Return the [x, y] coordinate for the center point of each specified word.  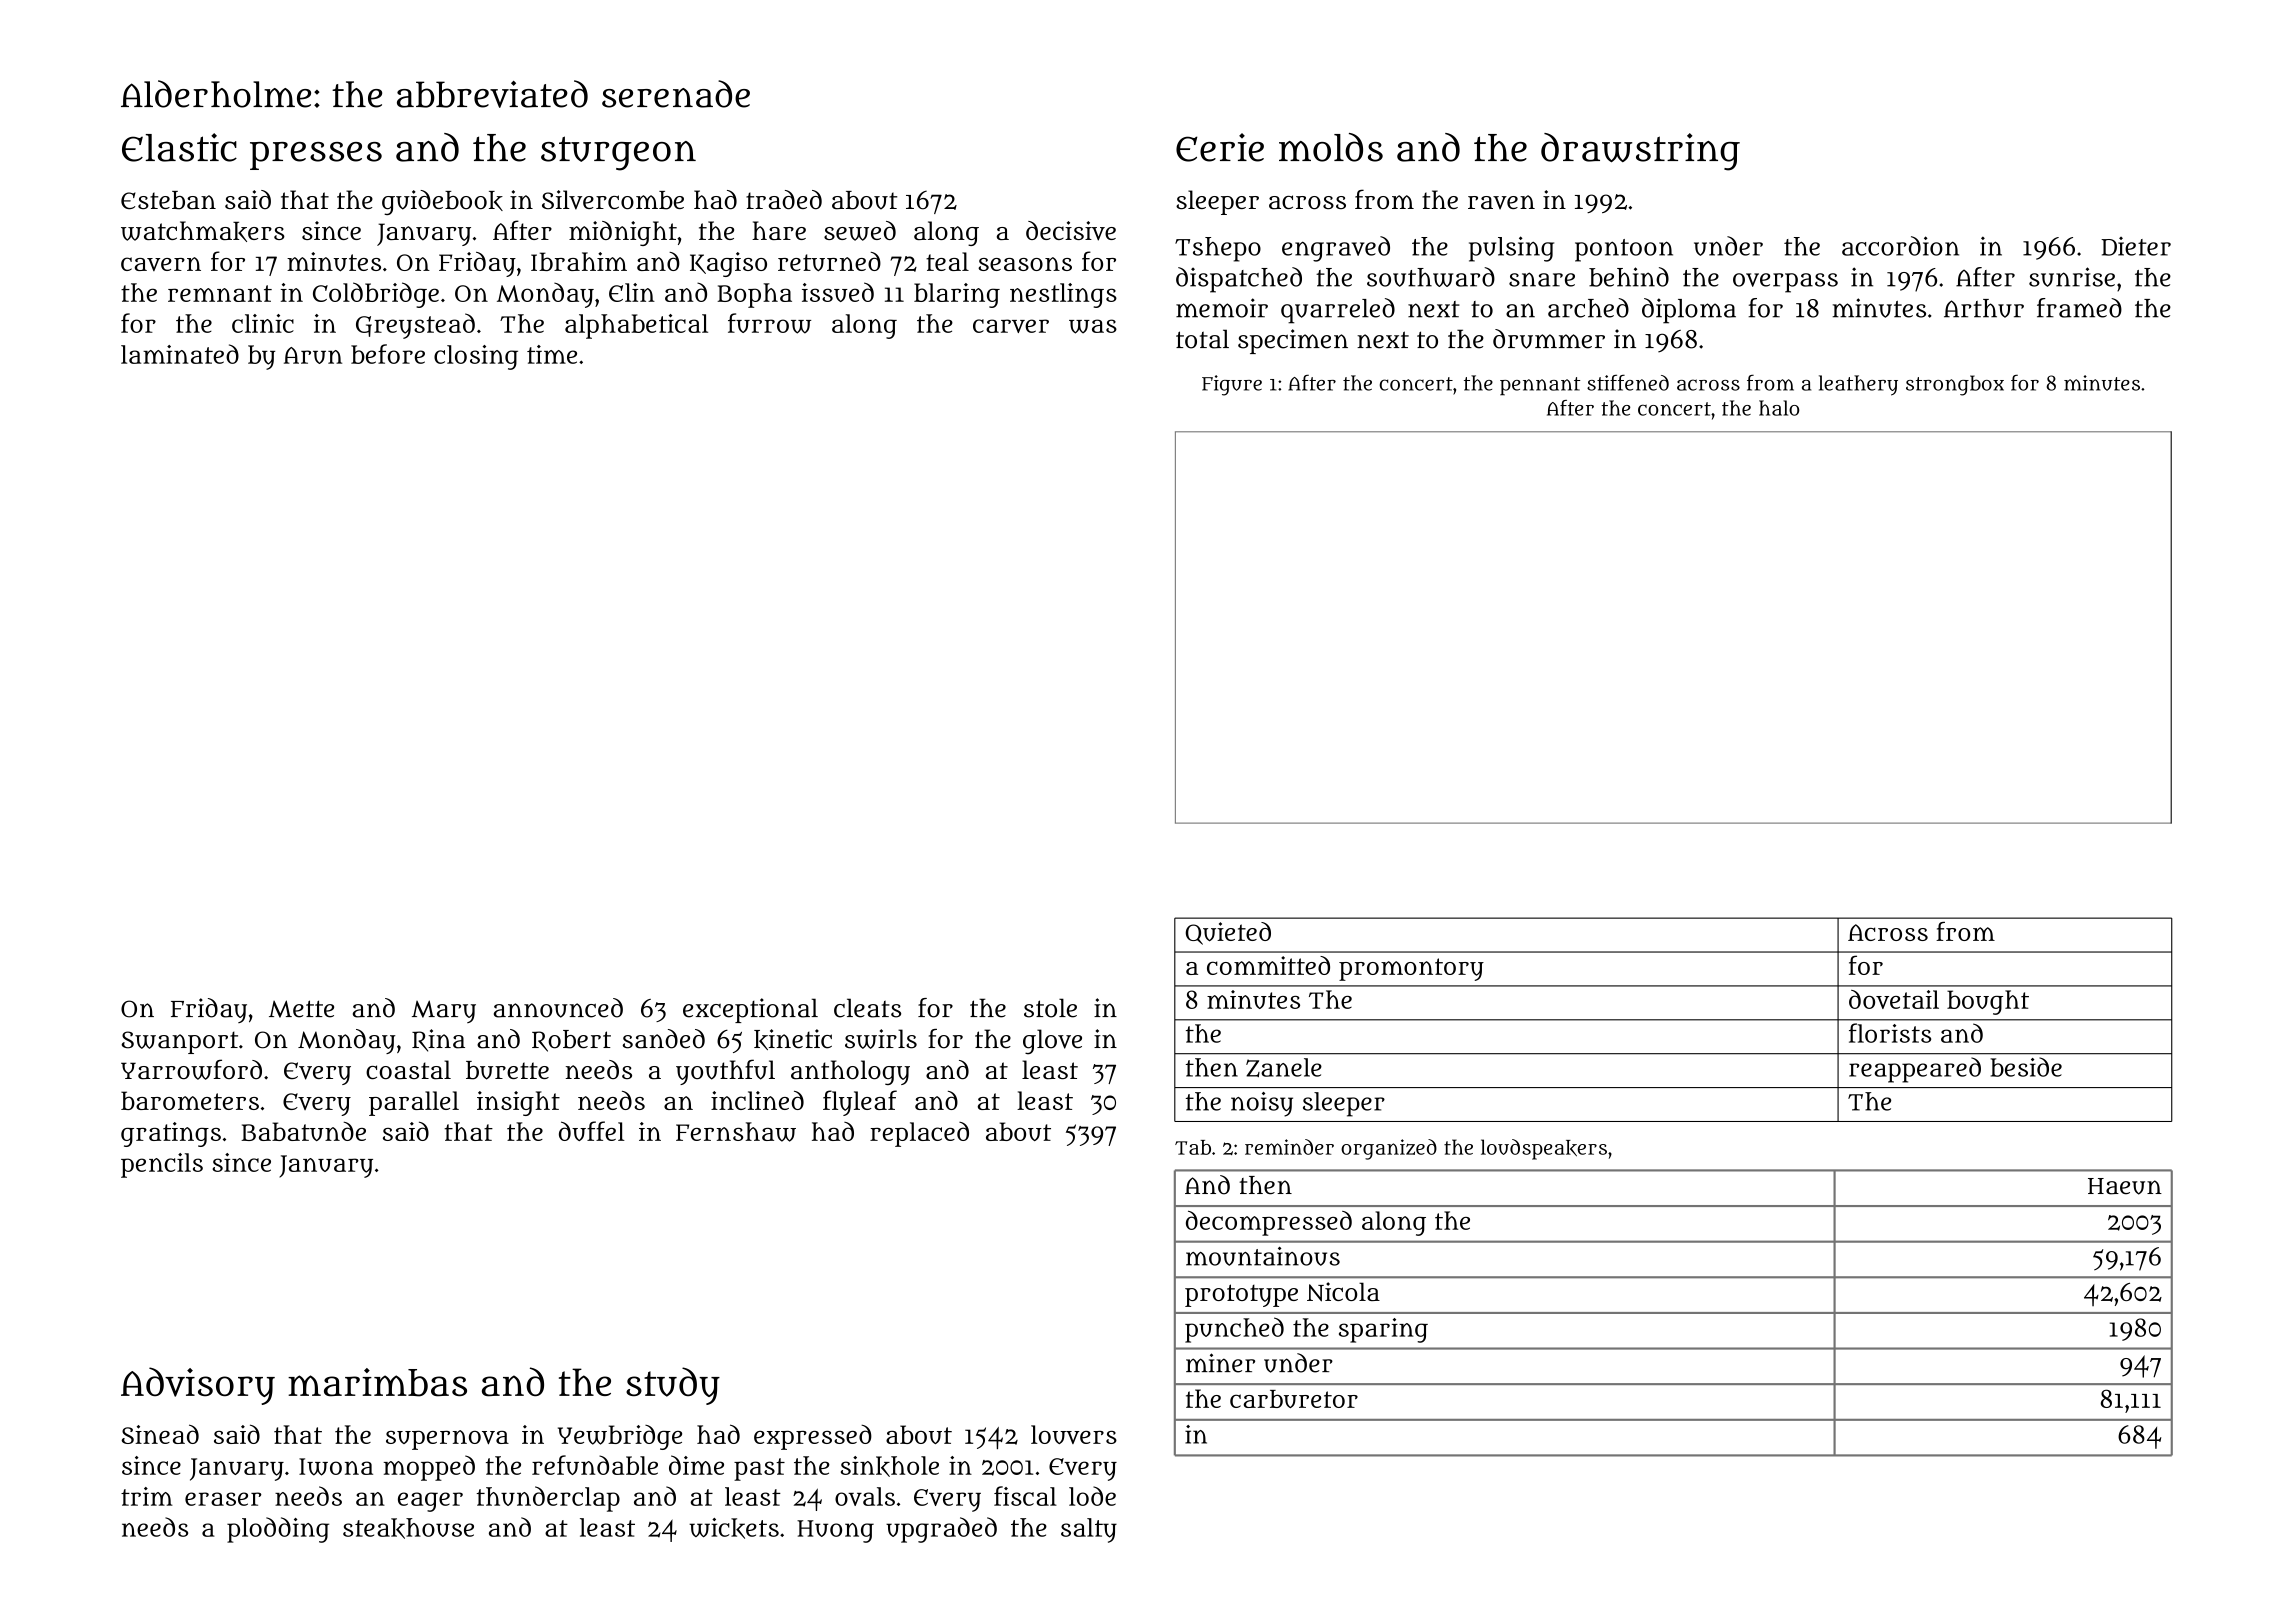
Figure [1232, 385]
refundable [595, 1465]
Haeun [2125, 1186]
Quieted [1228, 933]
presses [316, 156]
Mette [301, 1009]
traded [784, 200]
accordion [1900, 246]
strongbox [1955, 385]
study [673, 1386]
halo [1779, 408]
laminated [180, 354]
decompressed [1269, 1223]
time [552, 354]
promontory [1411, 969]
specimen [1293, 341]
